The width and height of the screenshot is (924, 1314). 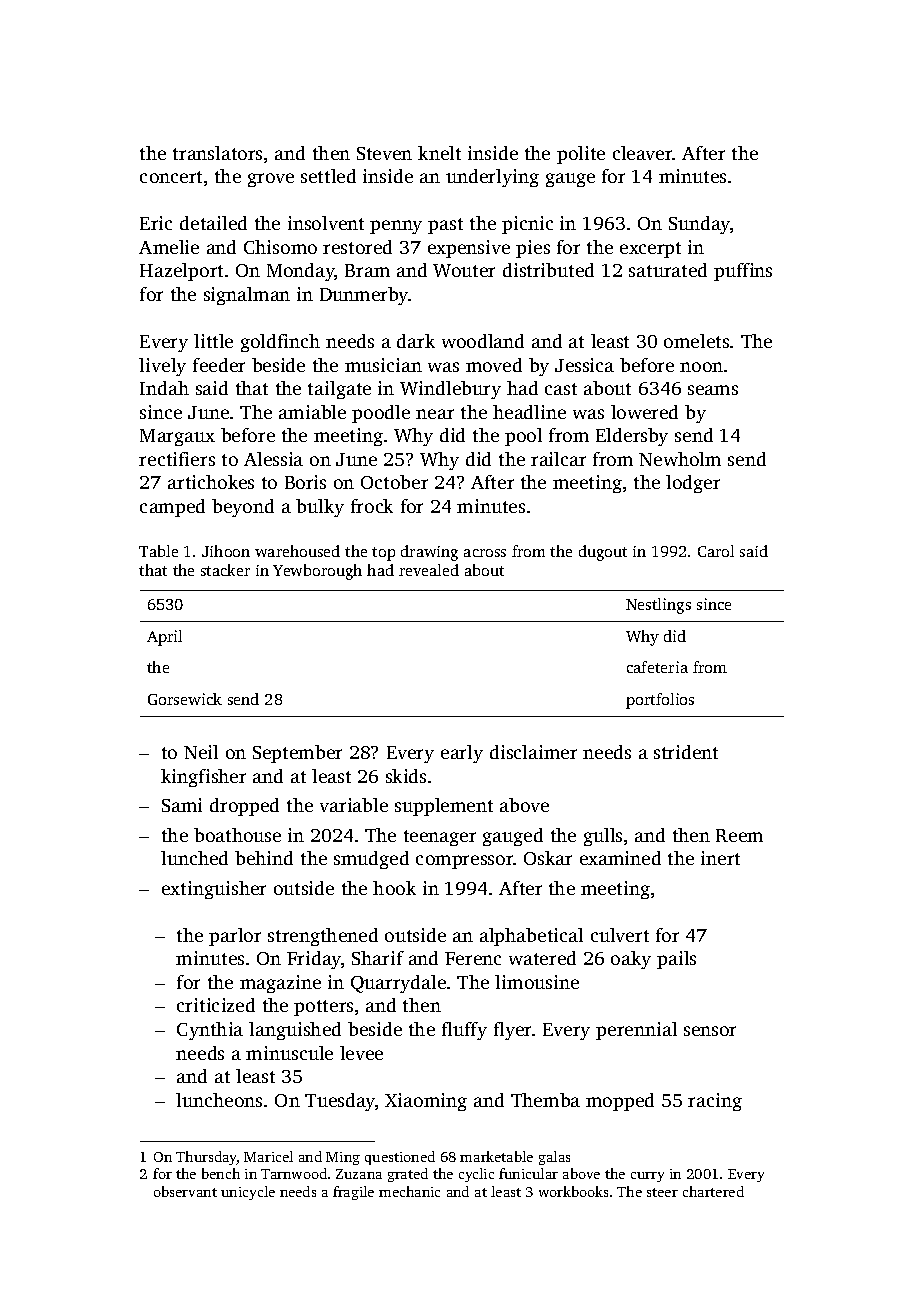 What do you see at coordinates (185, 1191) in the screenshot?
I see `observant` at bounding box center [185, 1191].
